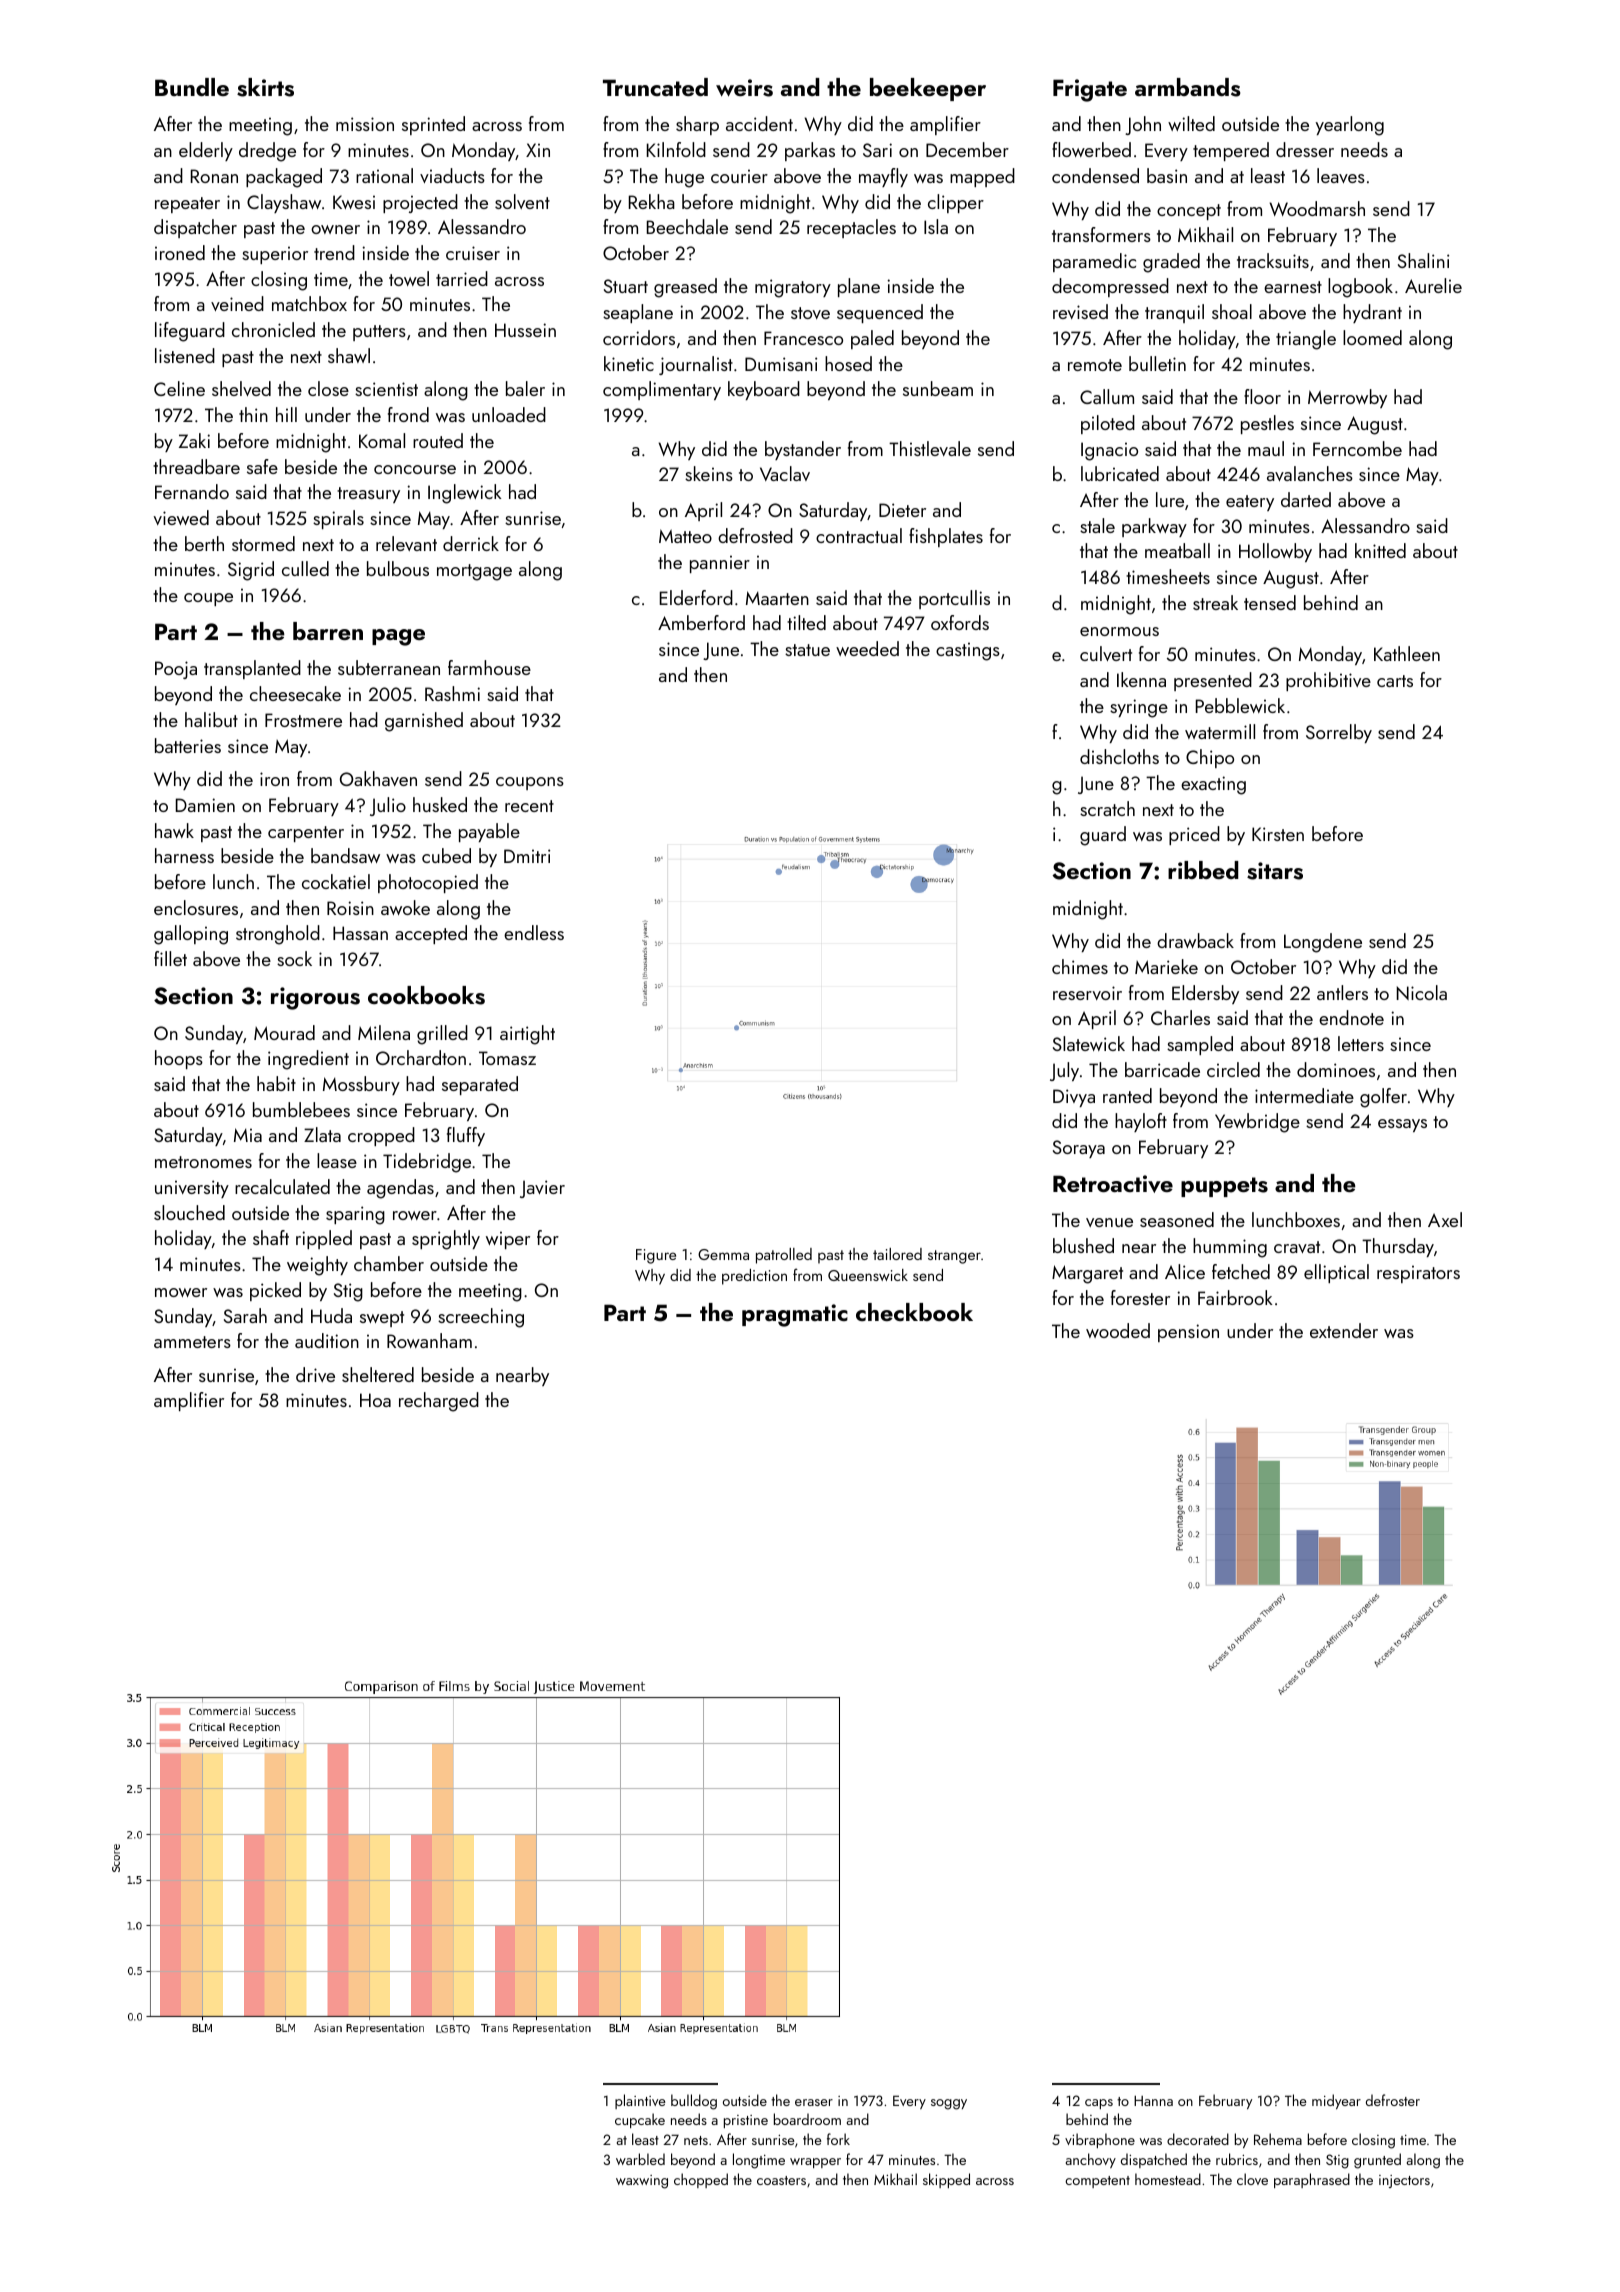 Image resolution: width=1620 pixels, height=2292 pixels. Describe the element at coordinates (378, 778) in the screenshot. I see `Oakhaven` at that location.
